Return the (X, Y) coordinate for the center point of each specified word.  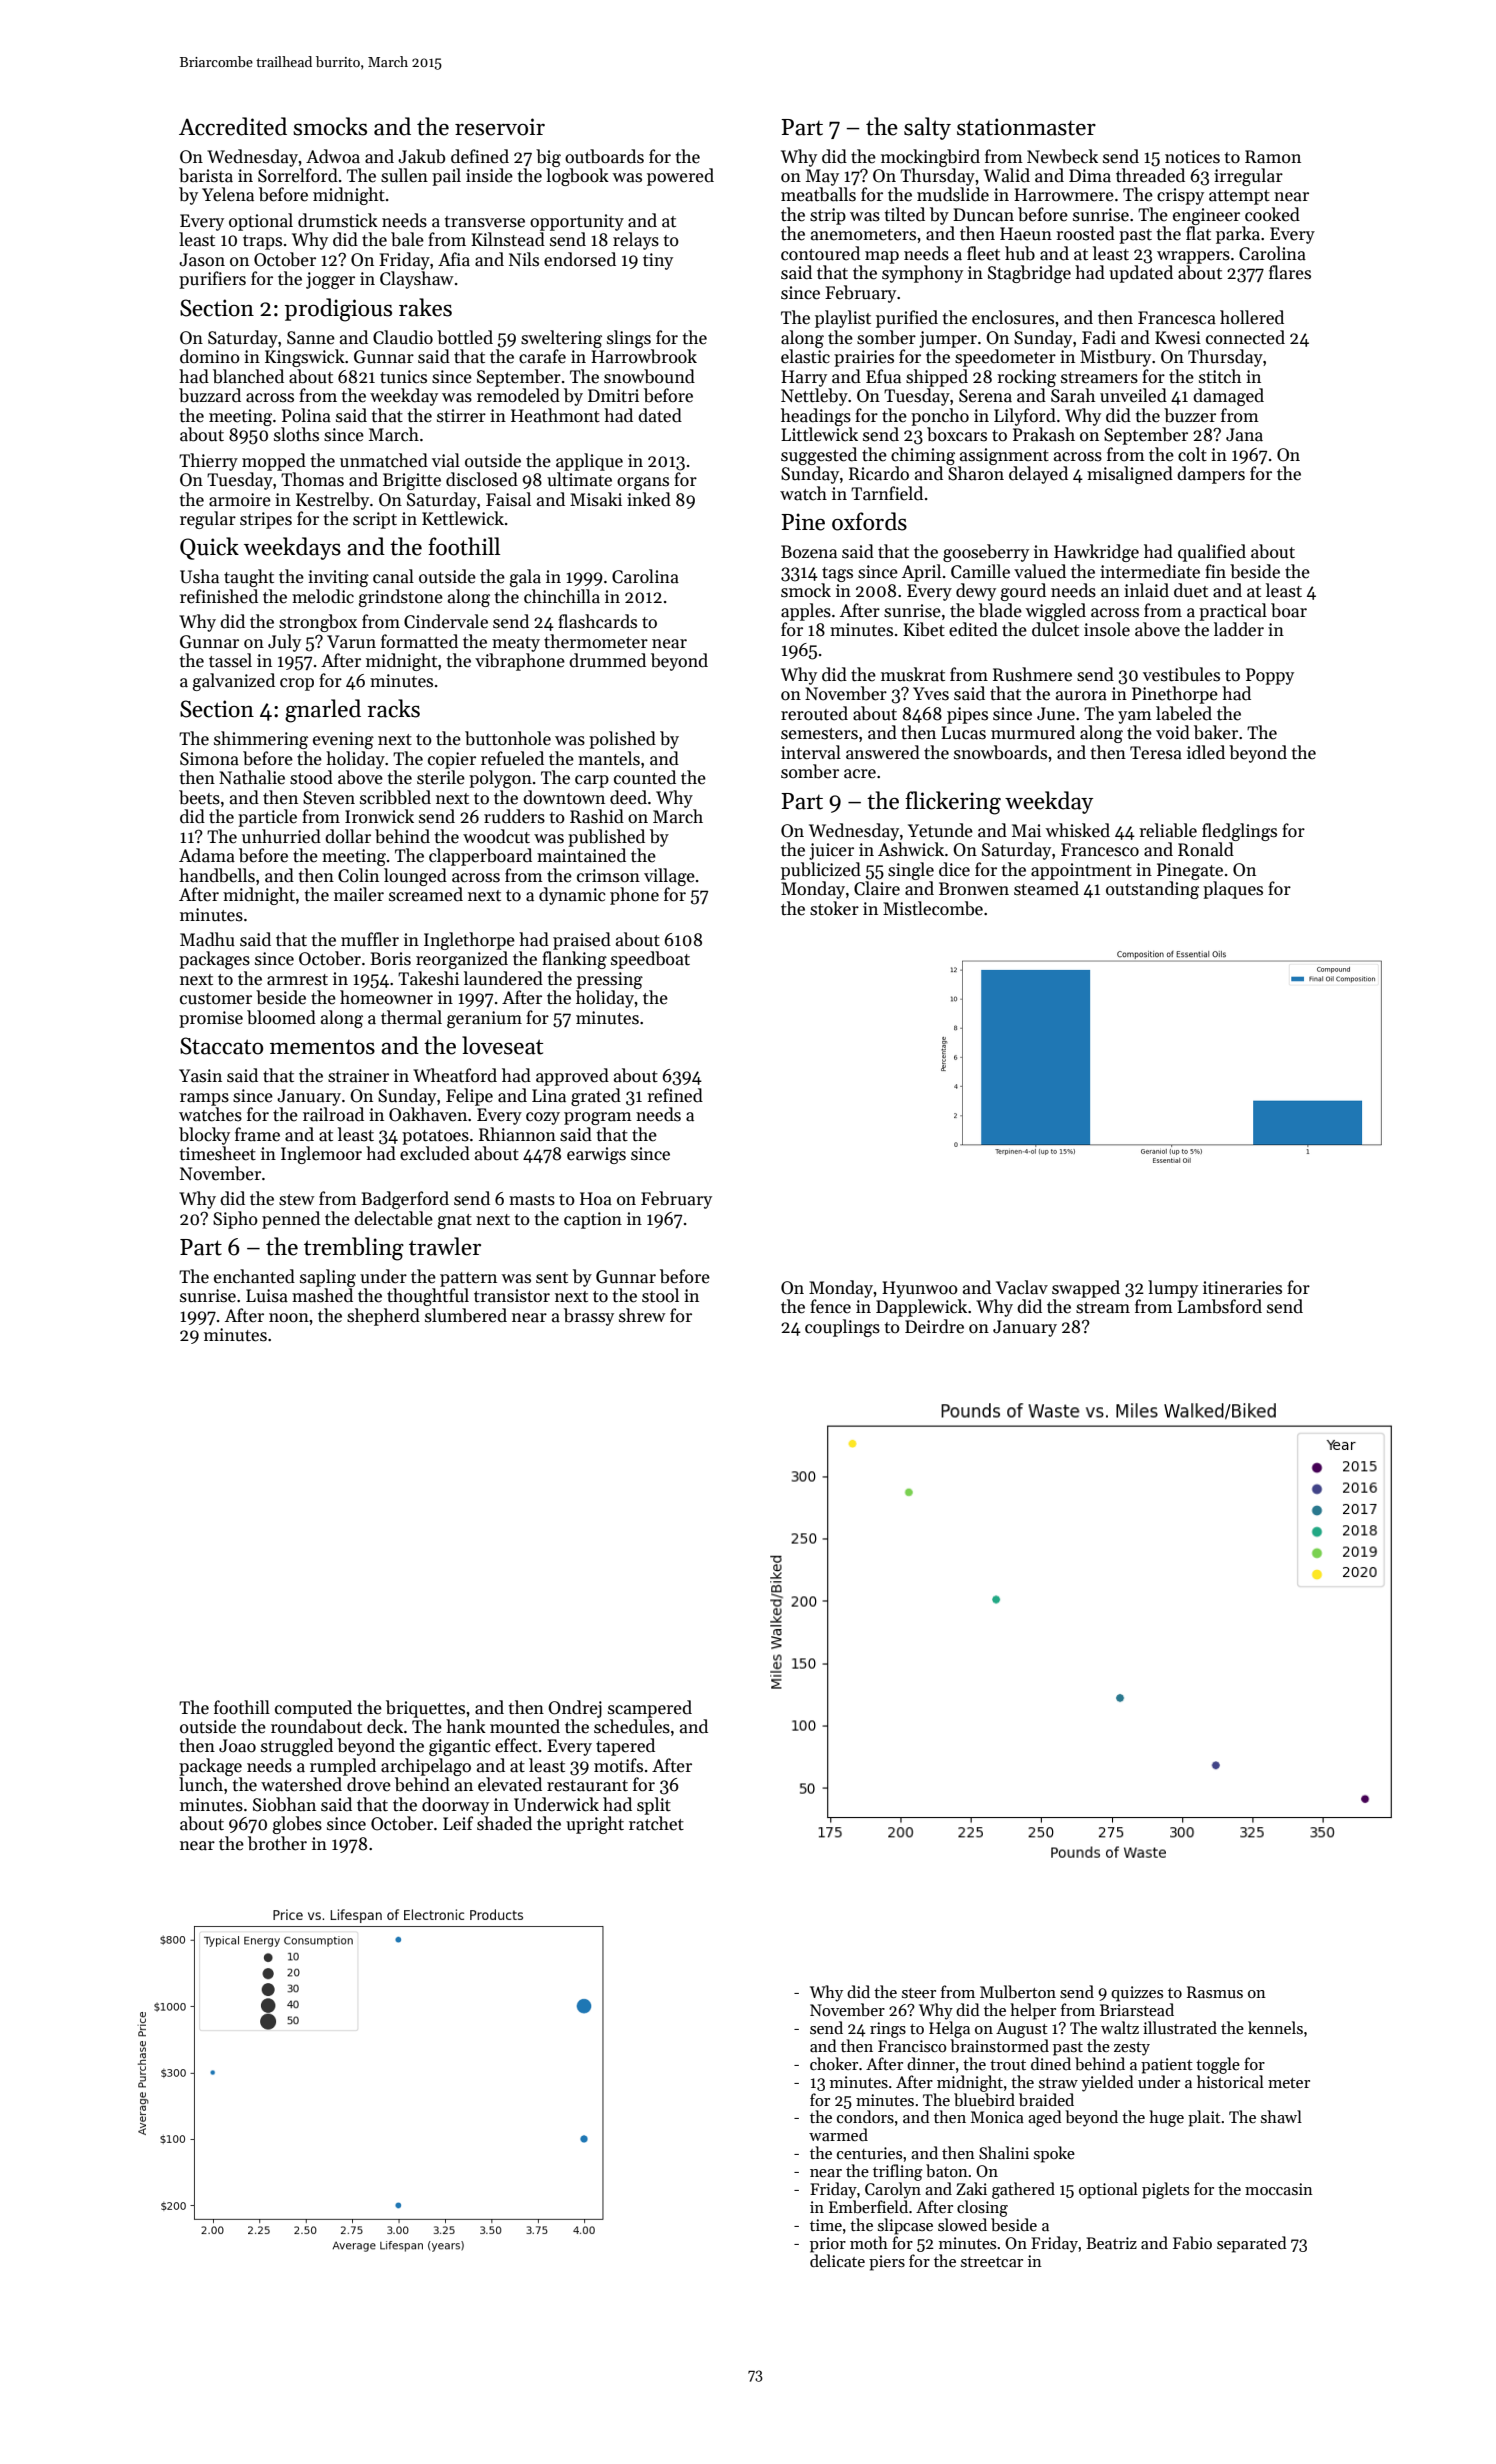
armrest (297, 980)
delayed (1038, 475)
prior (828, 2245)
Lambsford (1219, 1306)
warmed (838, 2134)
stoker (834, 908)
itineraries (1242, 1288)
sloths (296, 434)
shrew (642, 1315)
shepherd (383, 1317)
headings (816, 417)
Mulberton (1018, 1991)
